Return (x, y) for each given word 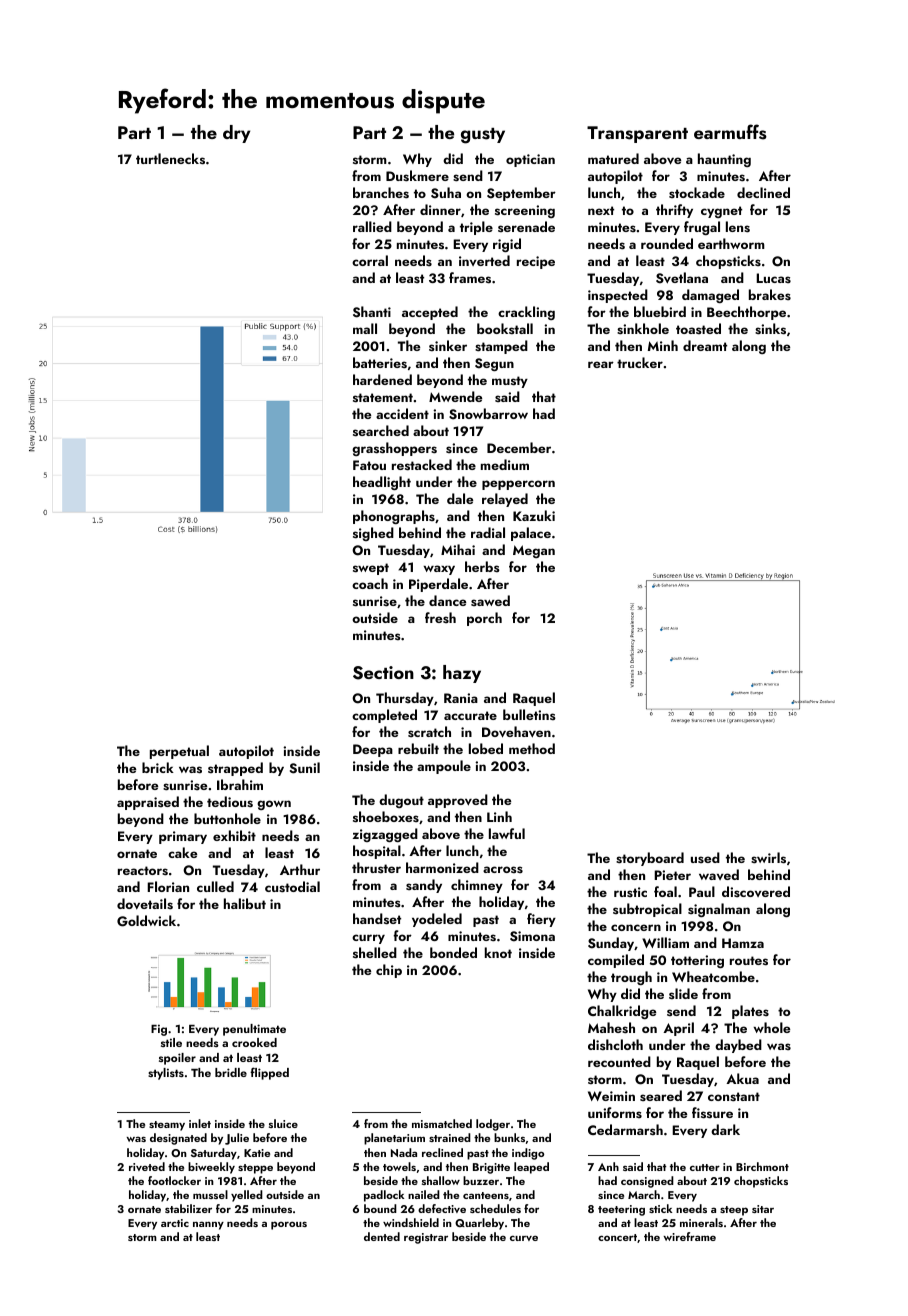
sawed (490, 600)
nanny (208, 1225)
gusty (483, 136)
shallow (441, 1180)
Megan (534, 551)
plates (750, 1012)
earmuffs (730, 132)
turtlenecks (170, 159)
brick (158, 767)
